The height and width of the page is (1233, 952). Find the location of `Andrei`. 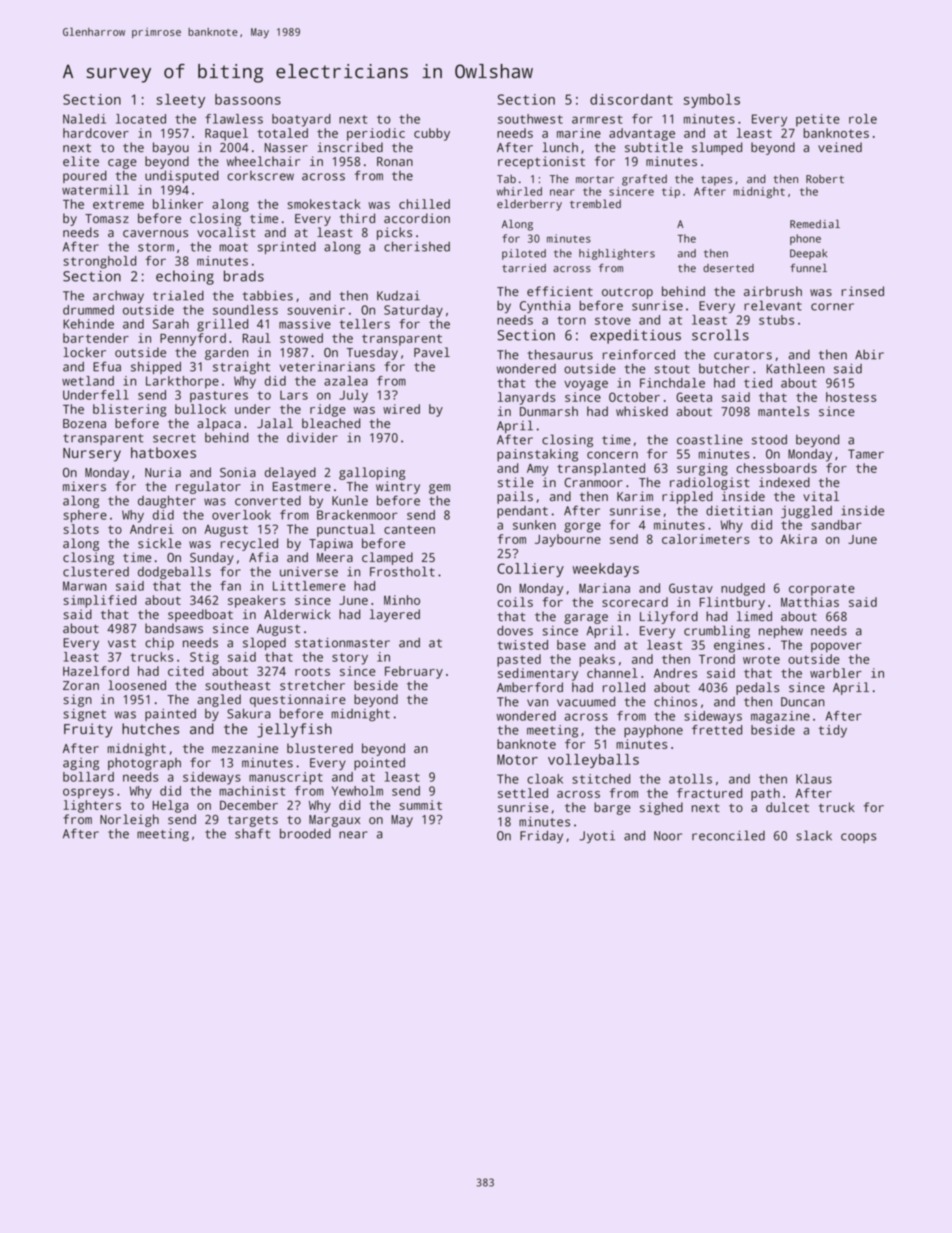

Andrei is located at coordinates (152, 529).
